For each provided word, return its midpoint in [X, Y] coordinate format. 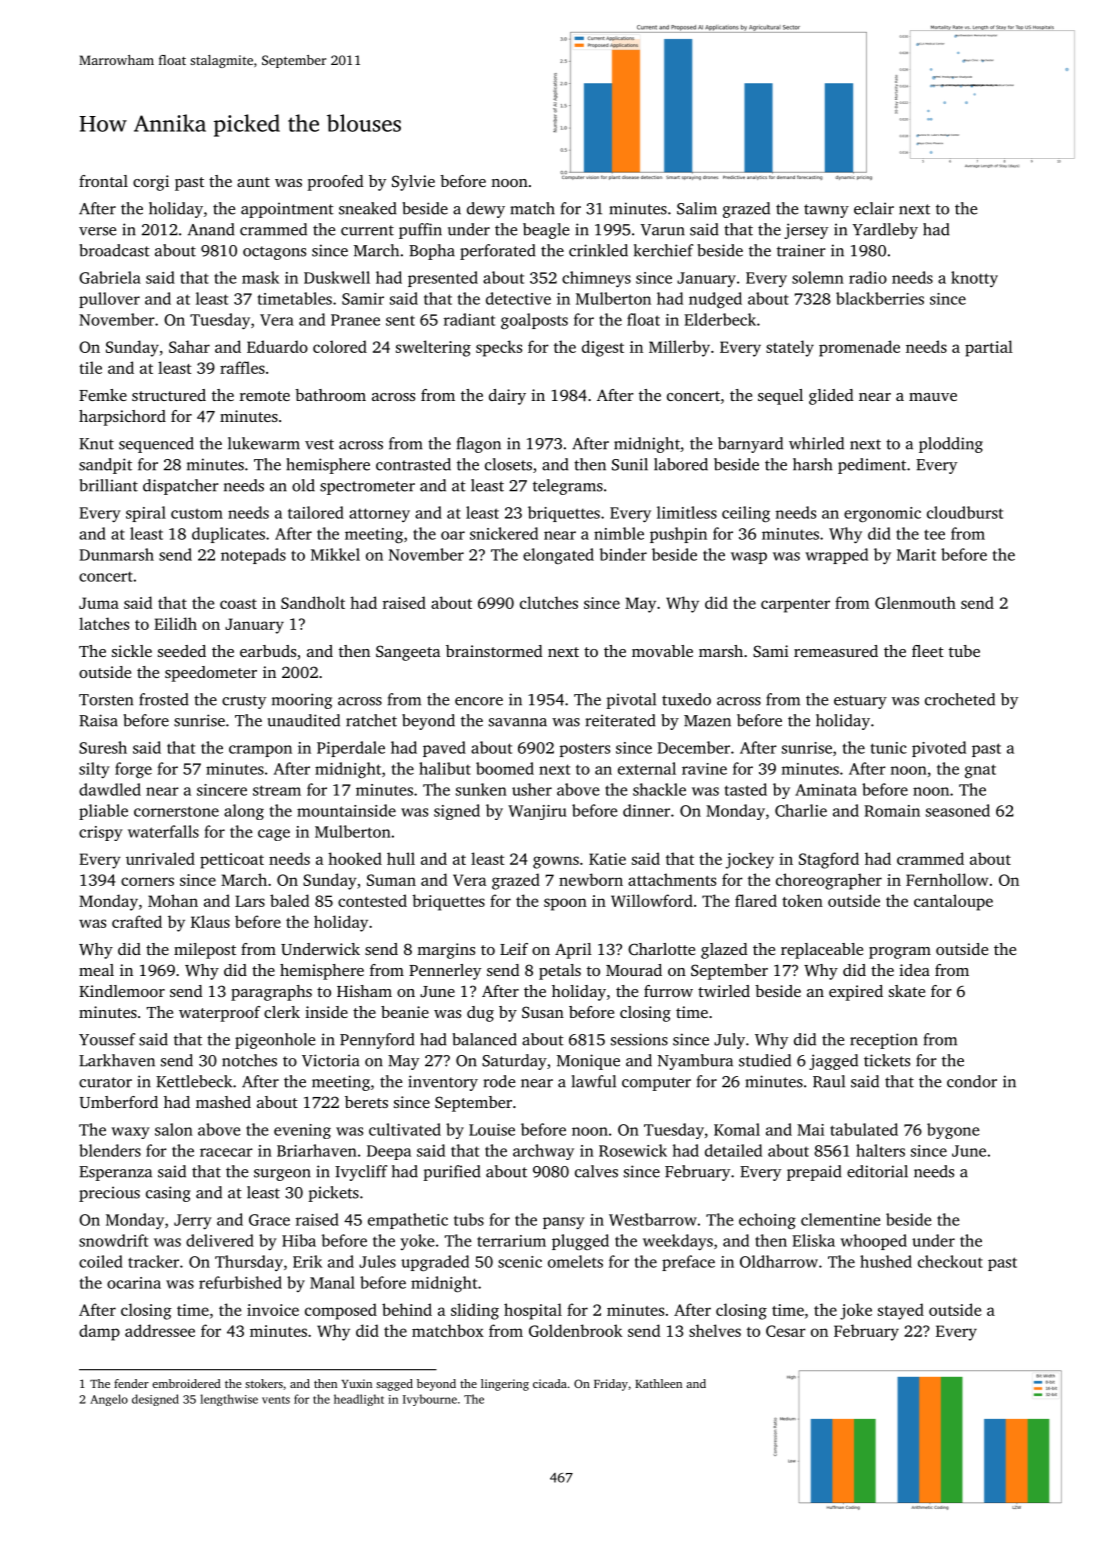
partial [989, 348]
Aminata [826, 790]
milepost [205, 951]
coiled [101, 1261]
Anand [211, 229]
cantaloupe [953, 902]
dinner [646, 810]
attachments [672, 879]
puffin [420, 231]
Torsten [106, 700]
